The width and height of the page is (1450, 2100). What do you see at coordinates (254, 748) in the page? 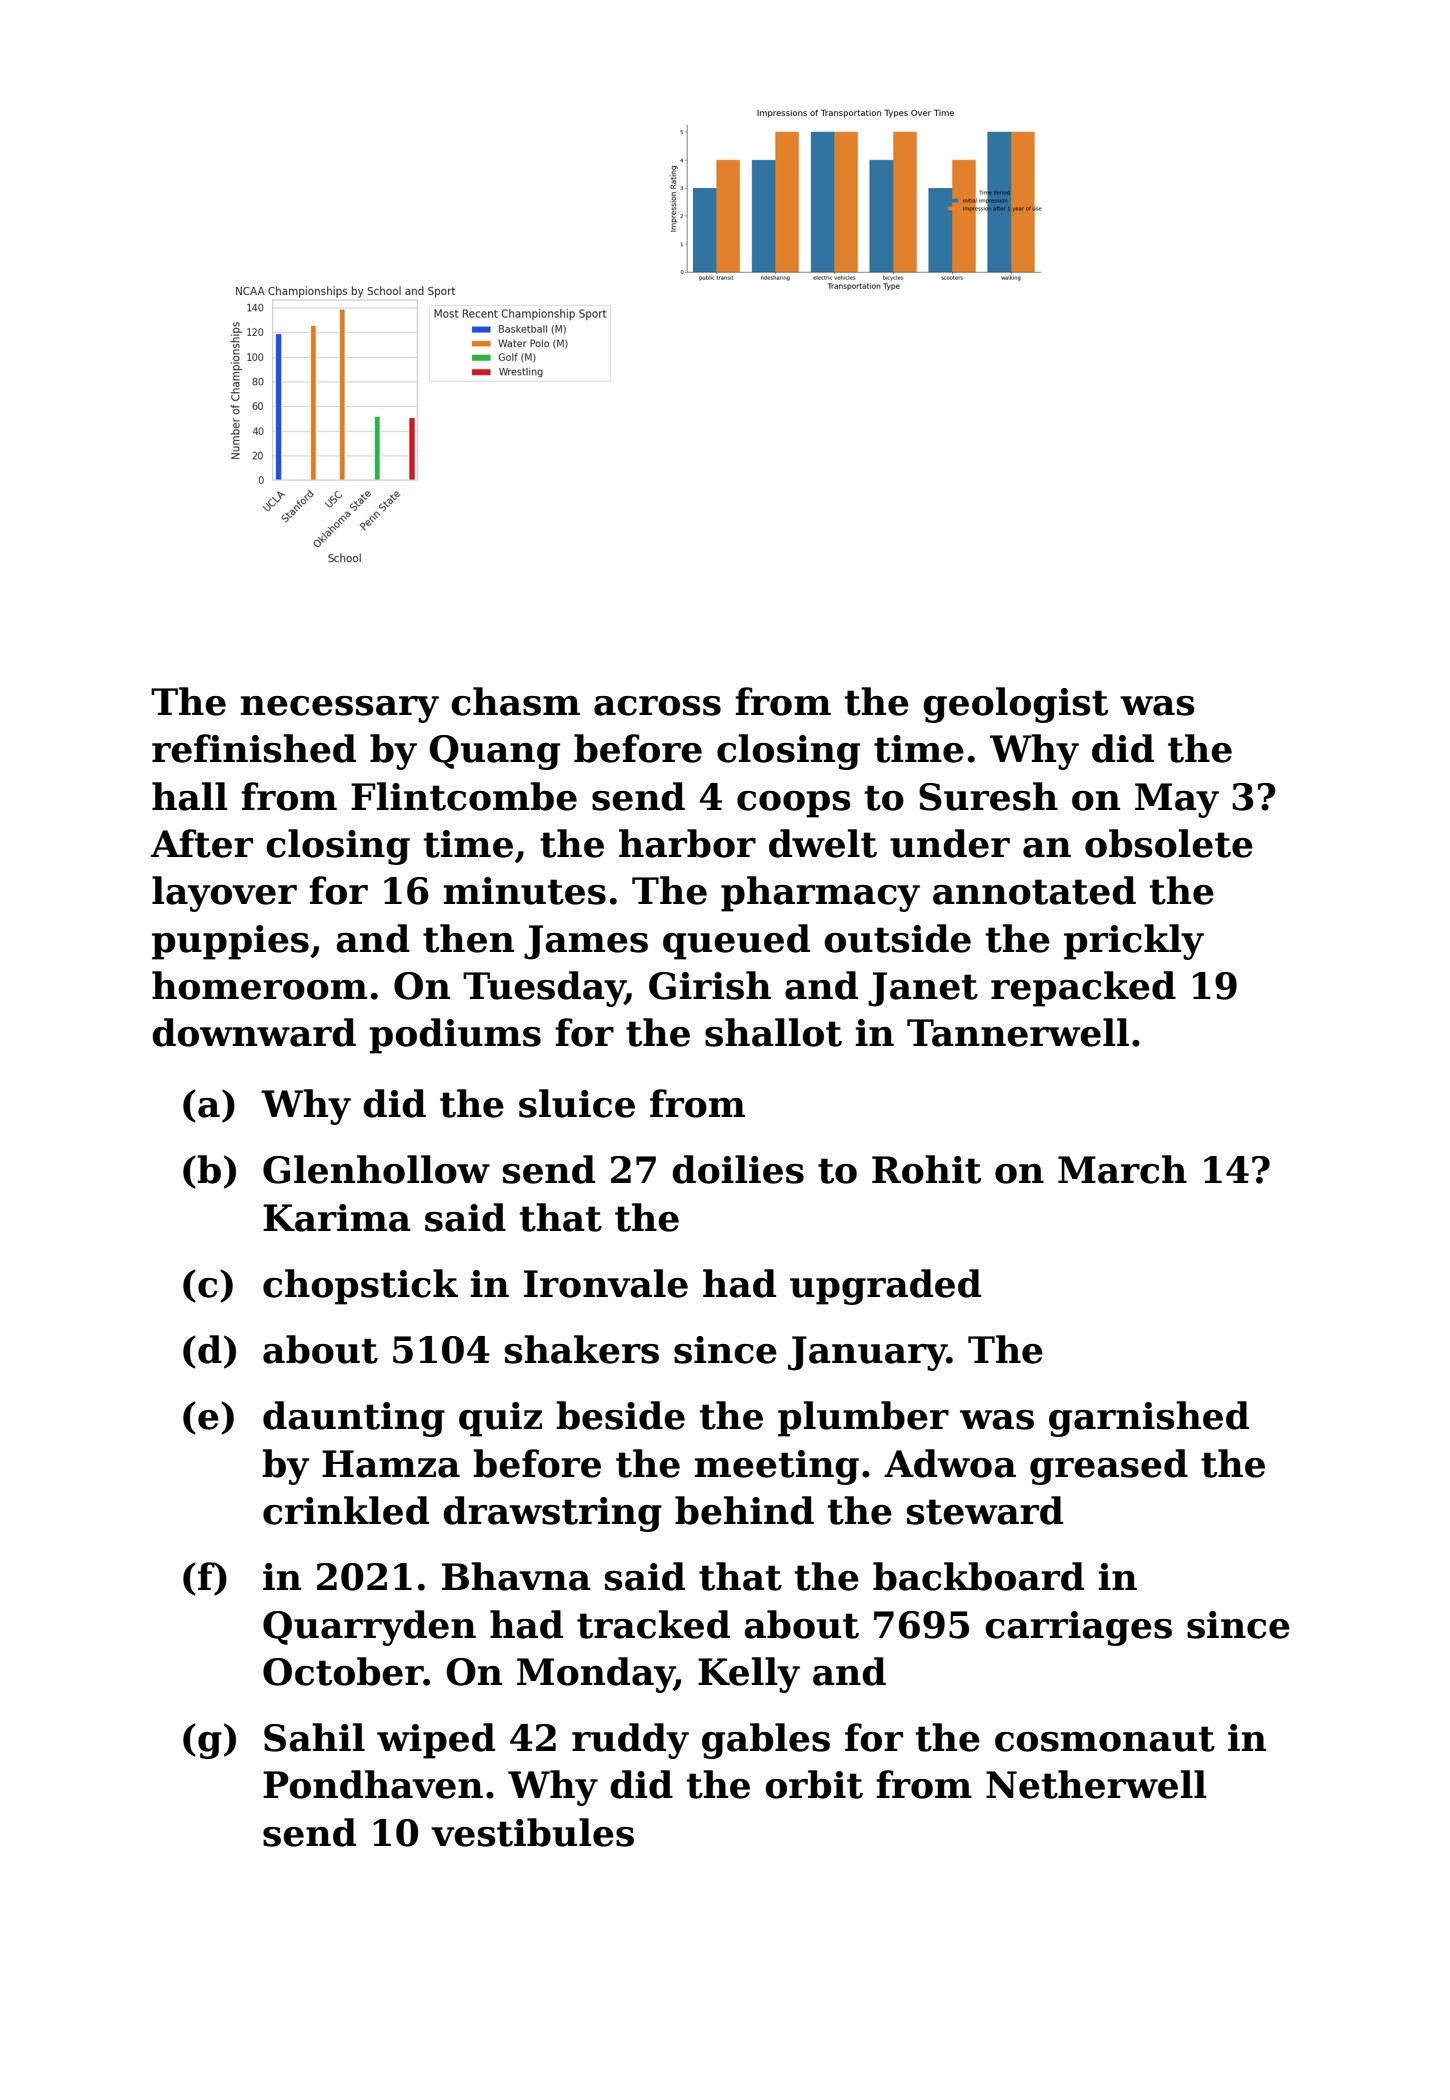
I see `refinished` at bounding box center [254, 748].
